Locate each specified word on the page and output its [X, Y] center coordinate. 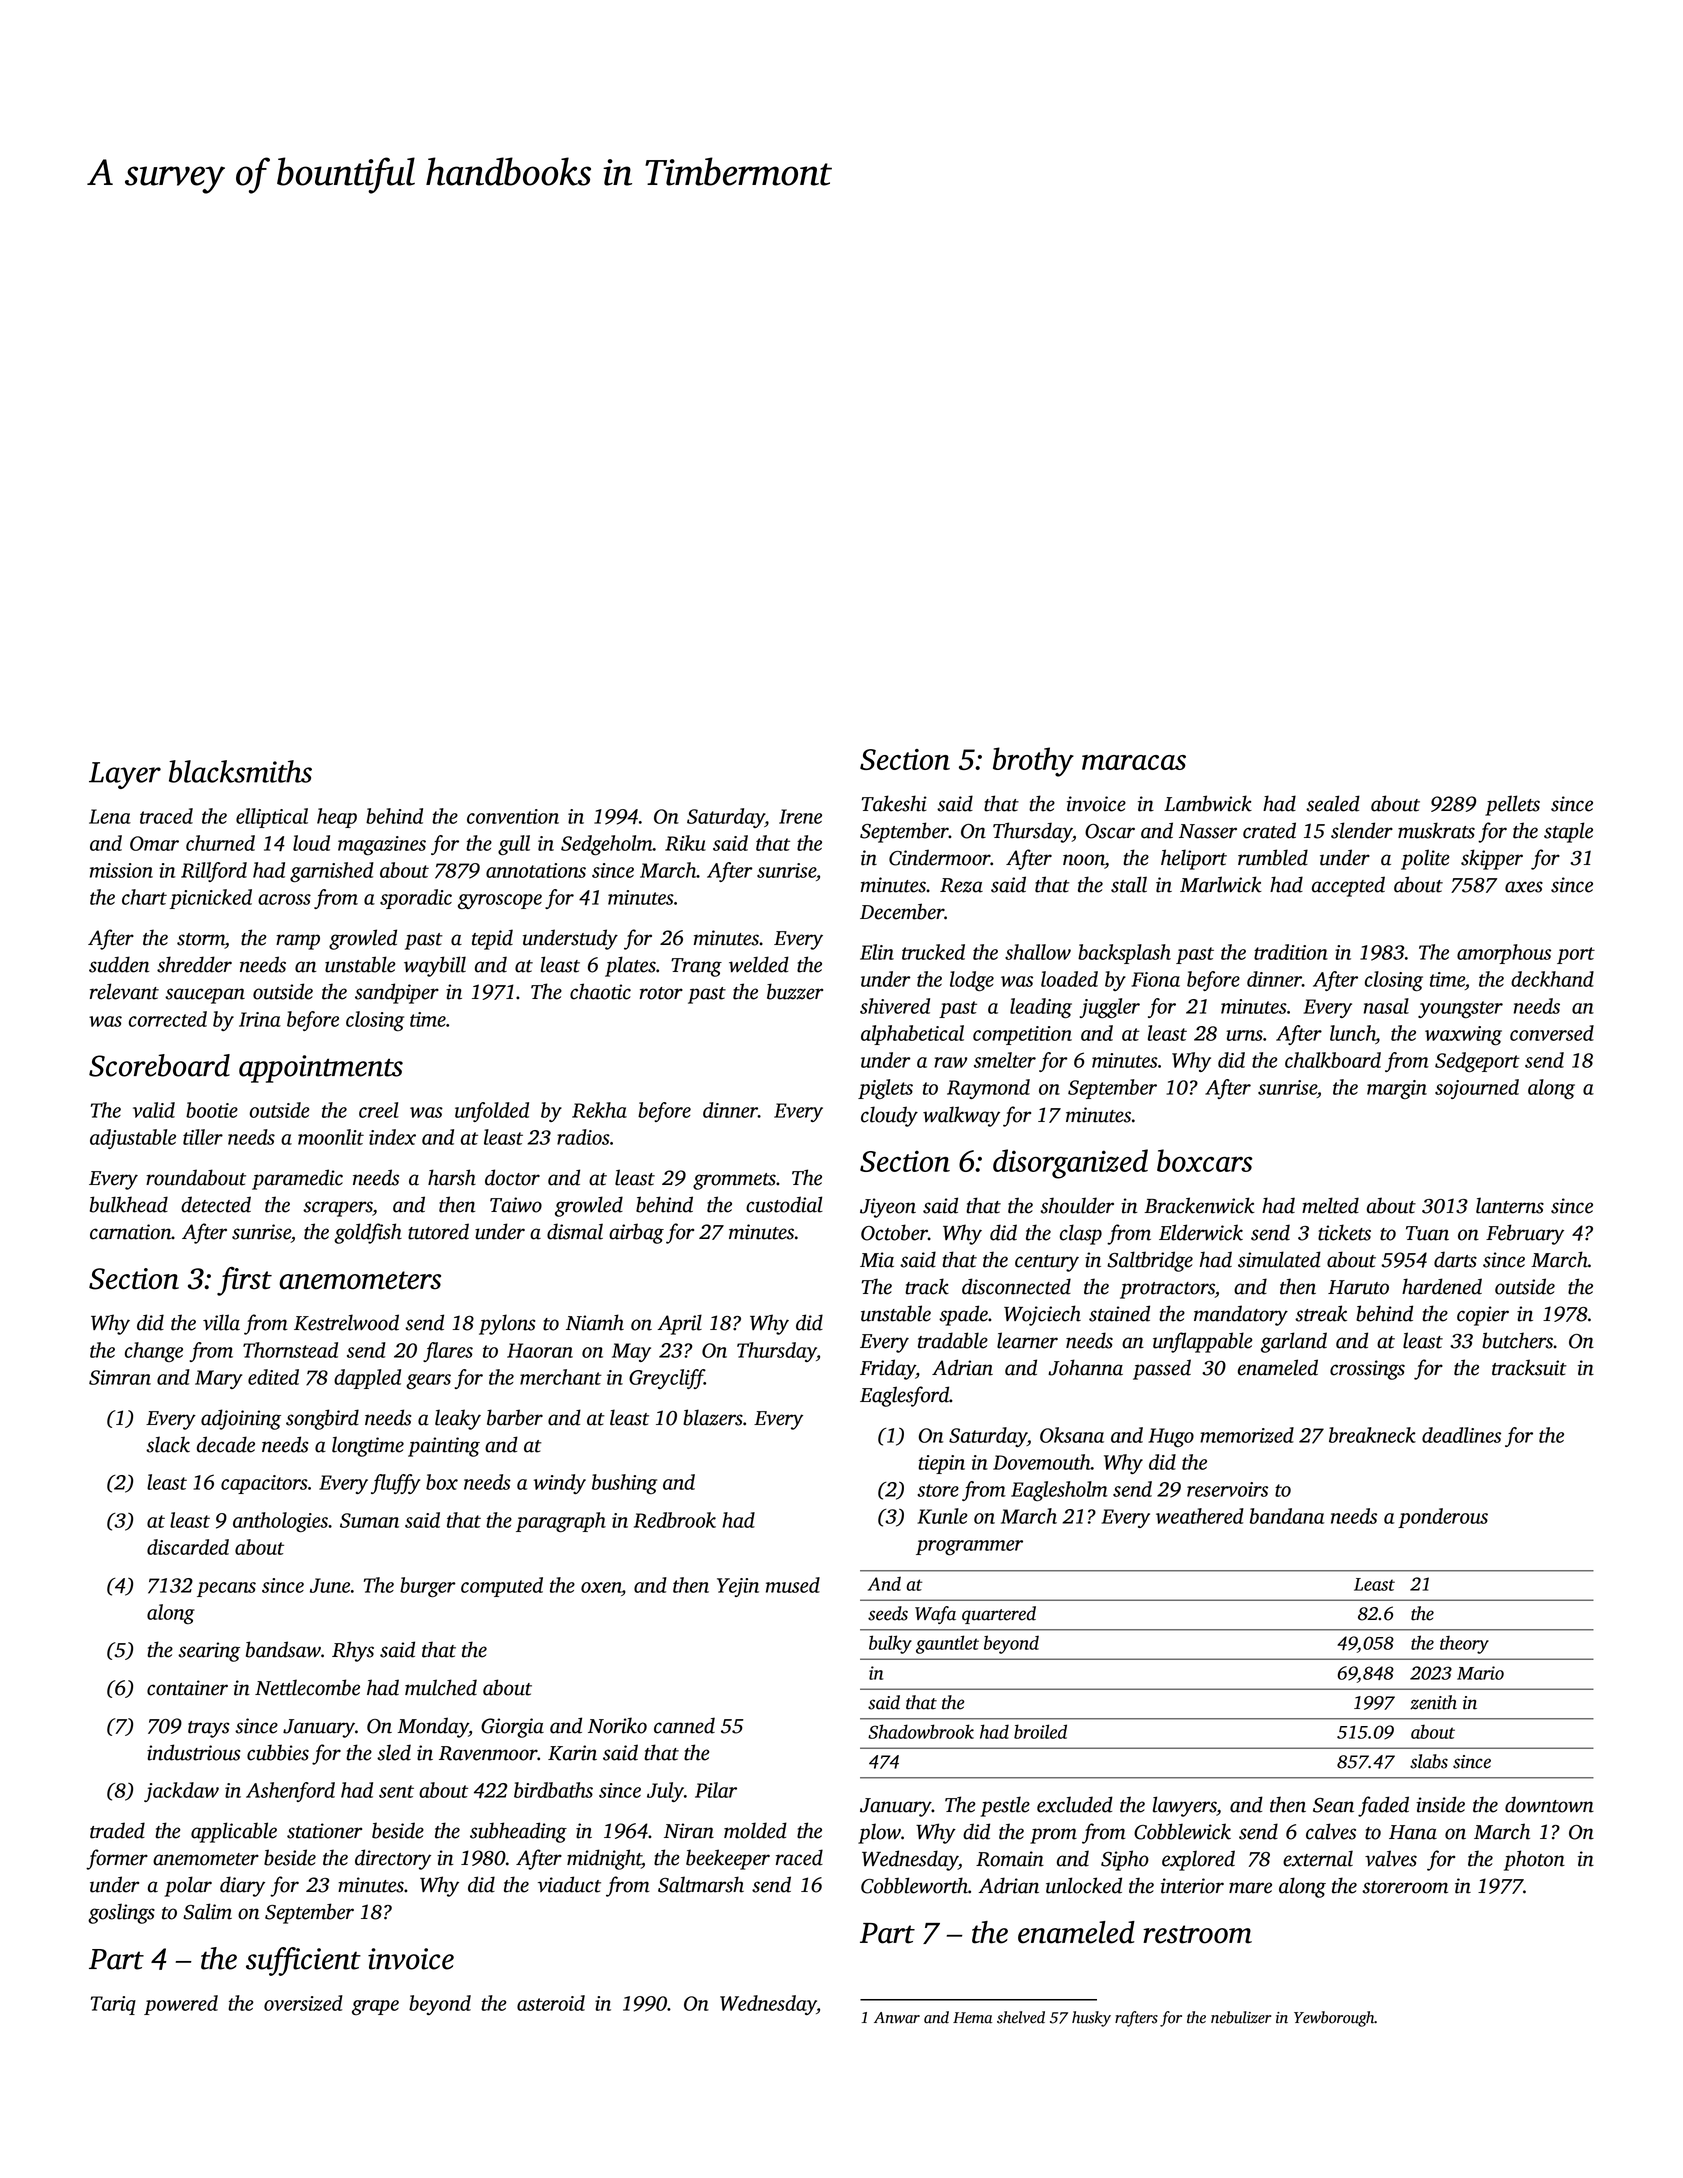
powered [181, 2005]
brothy [1033, 762]
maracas [1134, 762]
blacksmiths [240, 771]
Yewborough [1334, 2019]
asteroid [551, 2003]
